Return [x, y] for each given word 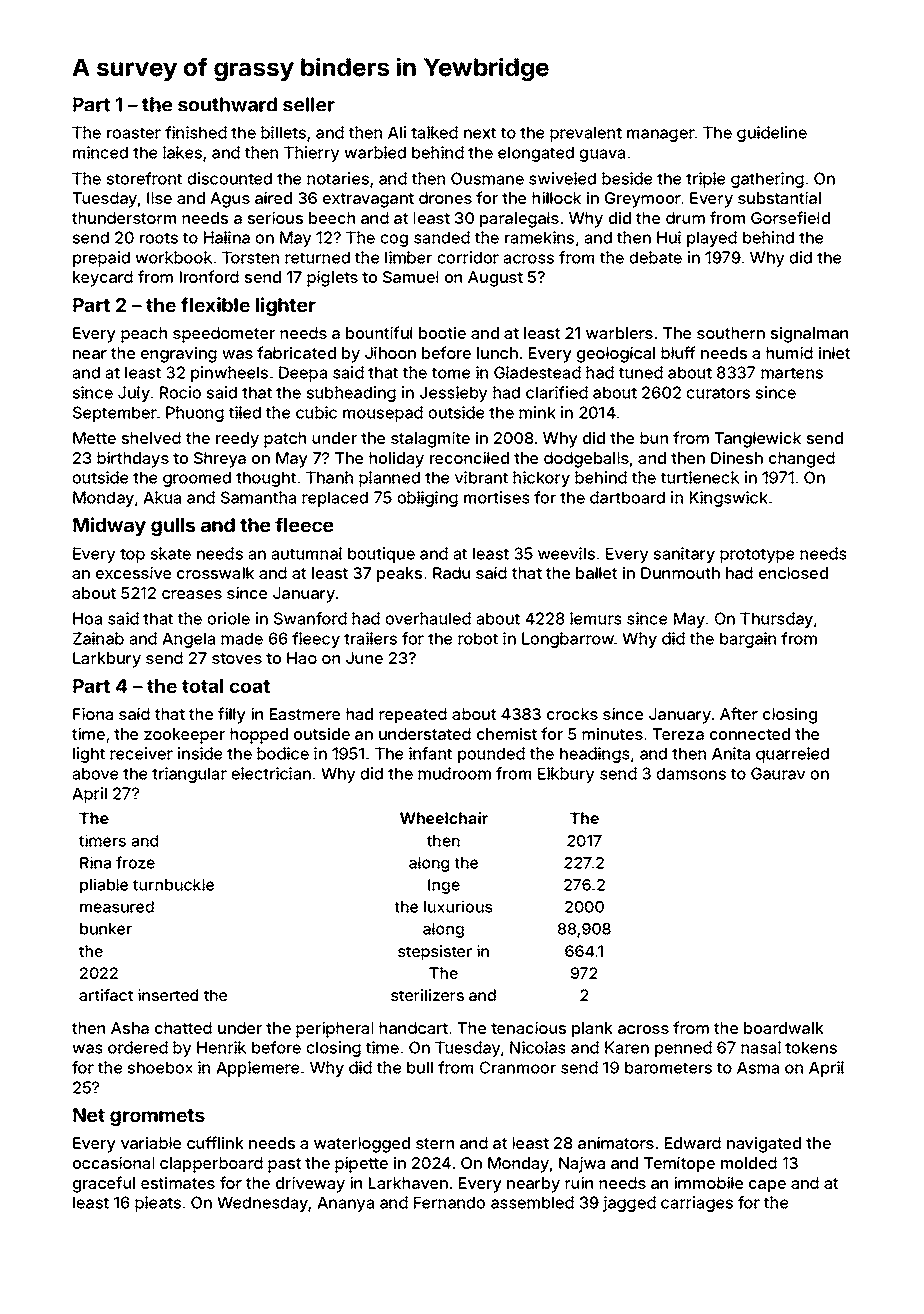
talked [434, 132]
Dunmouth [680, 573]
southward [227, 104]
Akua [162, 497]
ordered [138, 1047]
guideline [772, 134]
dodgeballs [586, 460]
